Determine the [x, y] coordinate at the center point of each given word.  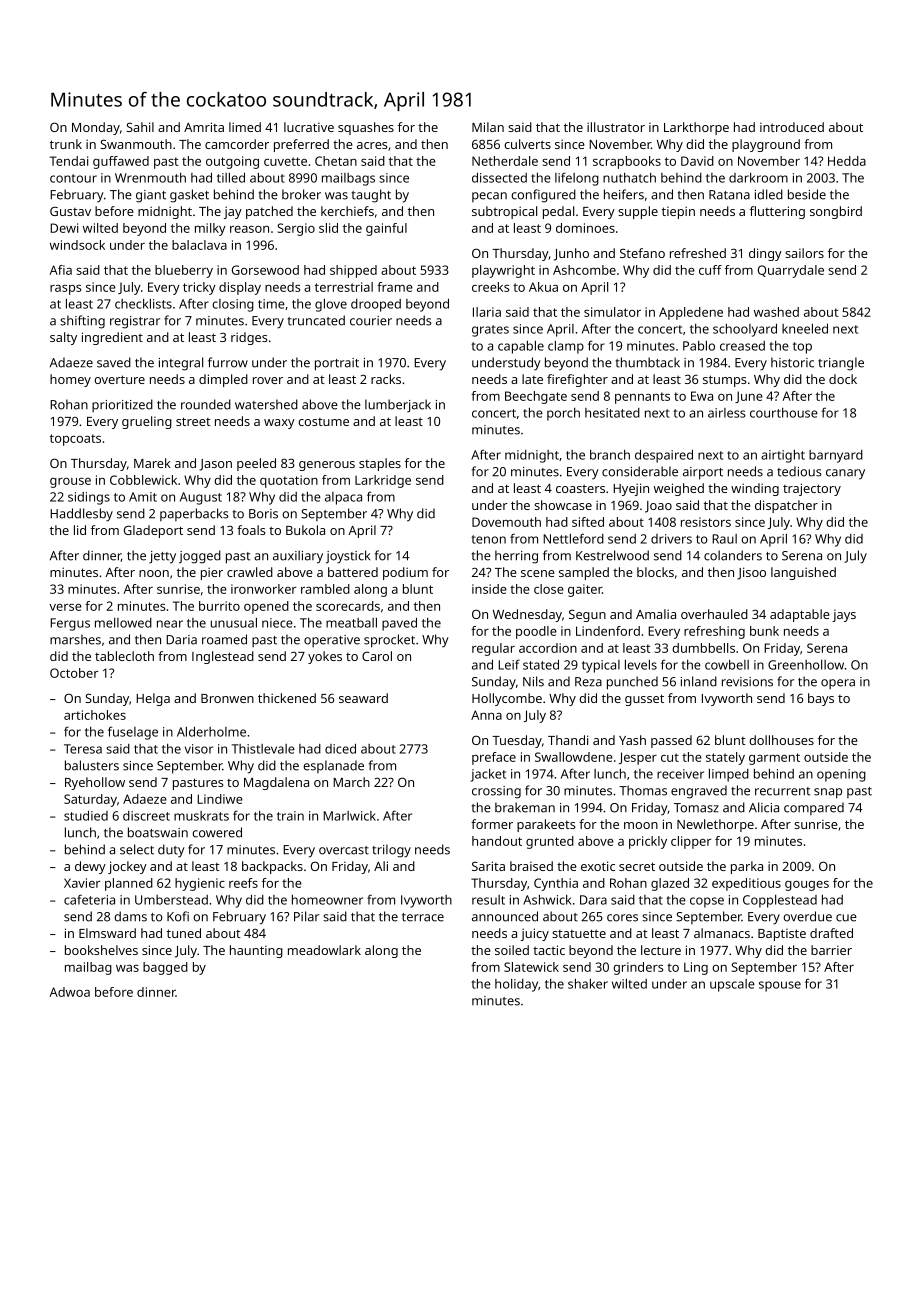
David [697, 161]
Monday [96, 128]
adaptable [800, 615]
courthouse [784, 413]
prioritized [122, 405]
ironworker [263, 589]
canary [845, 474]
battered [353, 572]
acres [372, 145]
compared [814, 808]
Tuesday [517, 741]
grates [490, 331]
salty [63, 338]
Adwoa [69, 992]
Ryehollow [95, 783]
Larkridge [383, 481]
